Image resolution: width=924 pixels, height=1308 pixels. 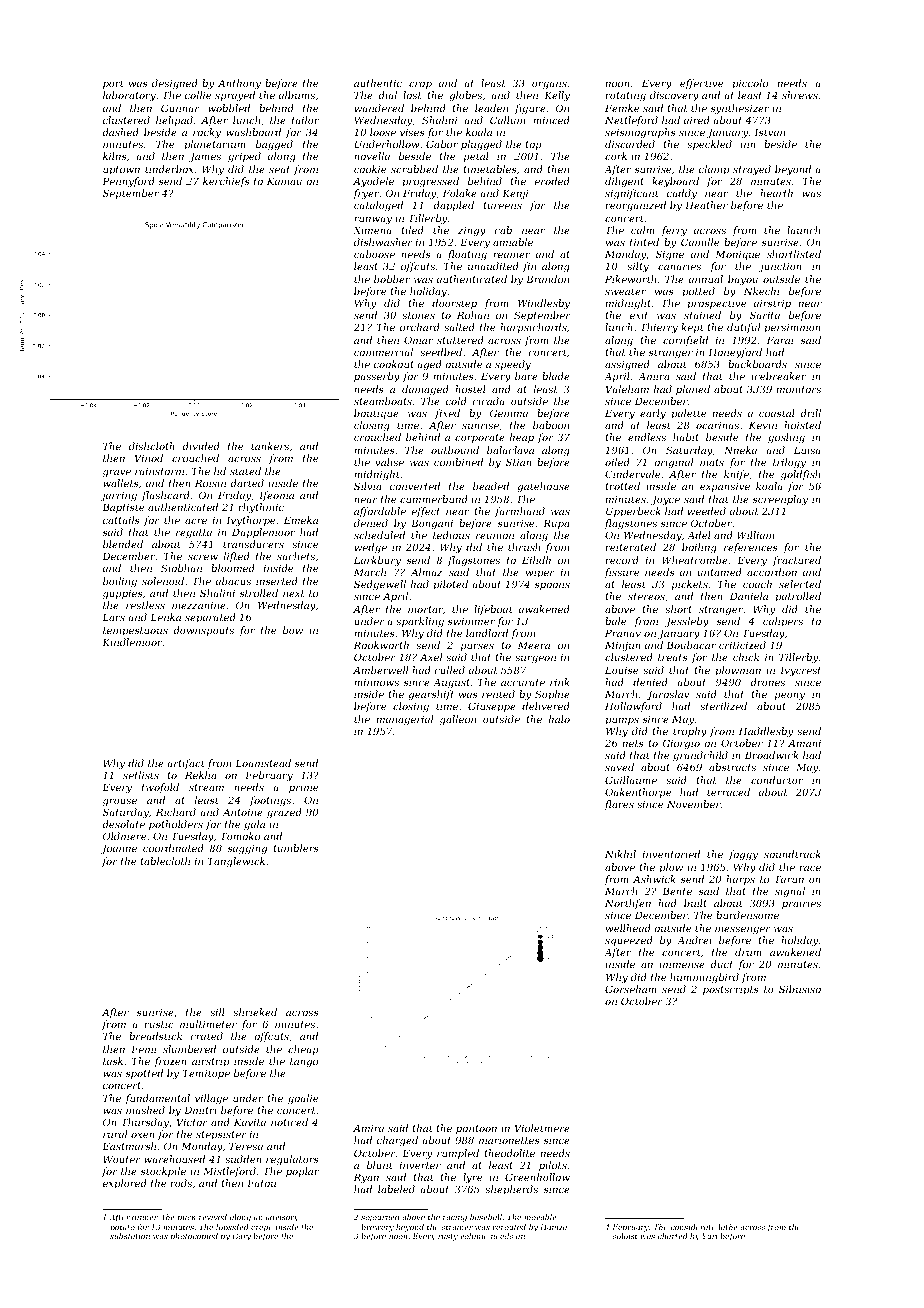 What do you see at coordinates (405, 720) in the page?
I see `managerial` at bounding box center [405, 720].
